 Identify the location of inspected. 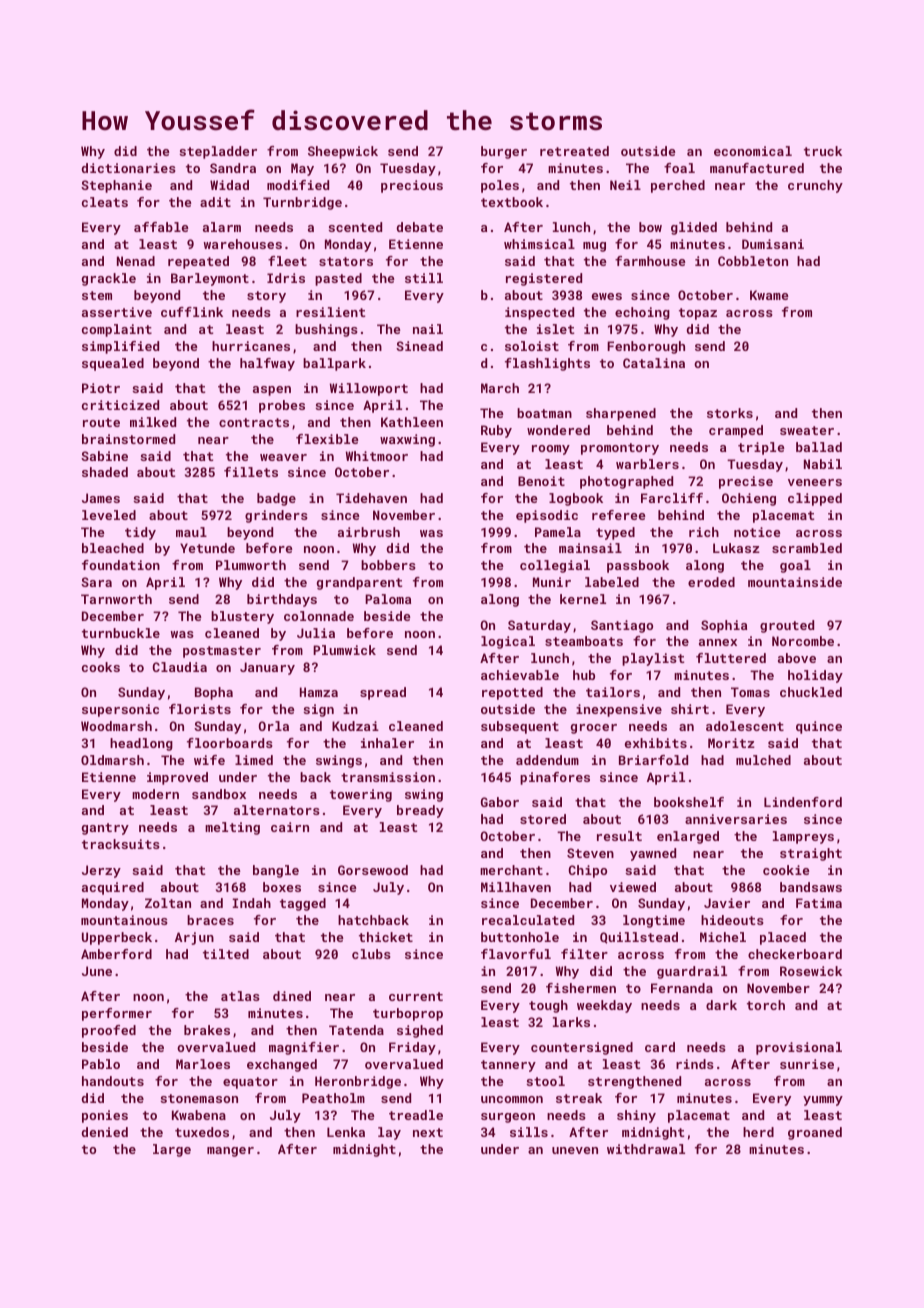
(539, 313).
